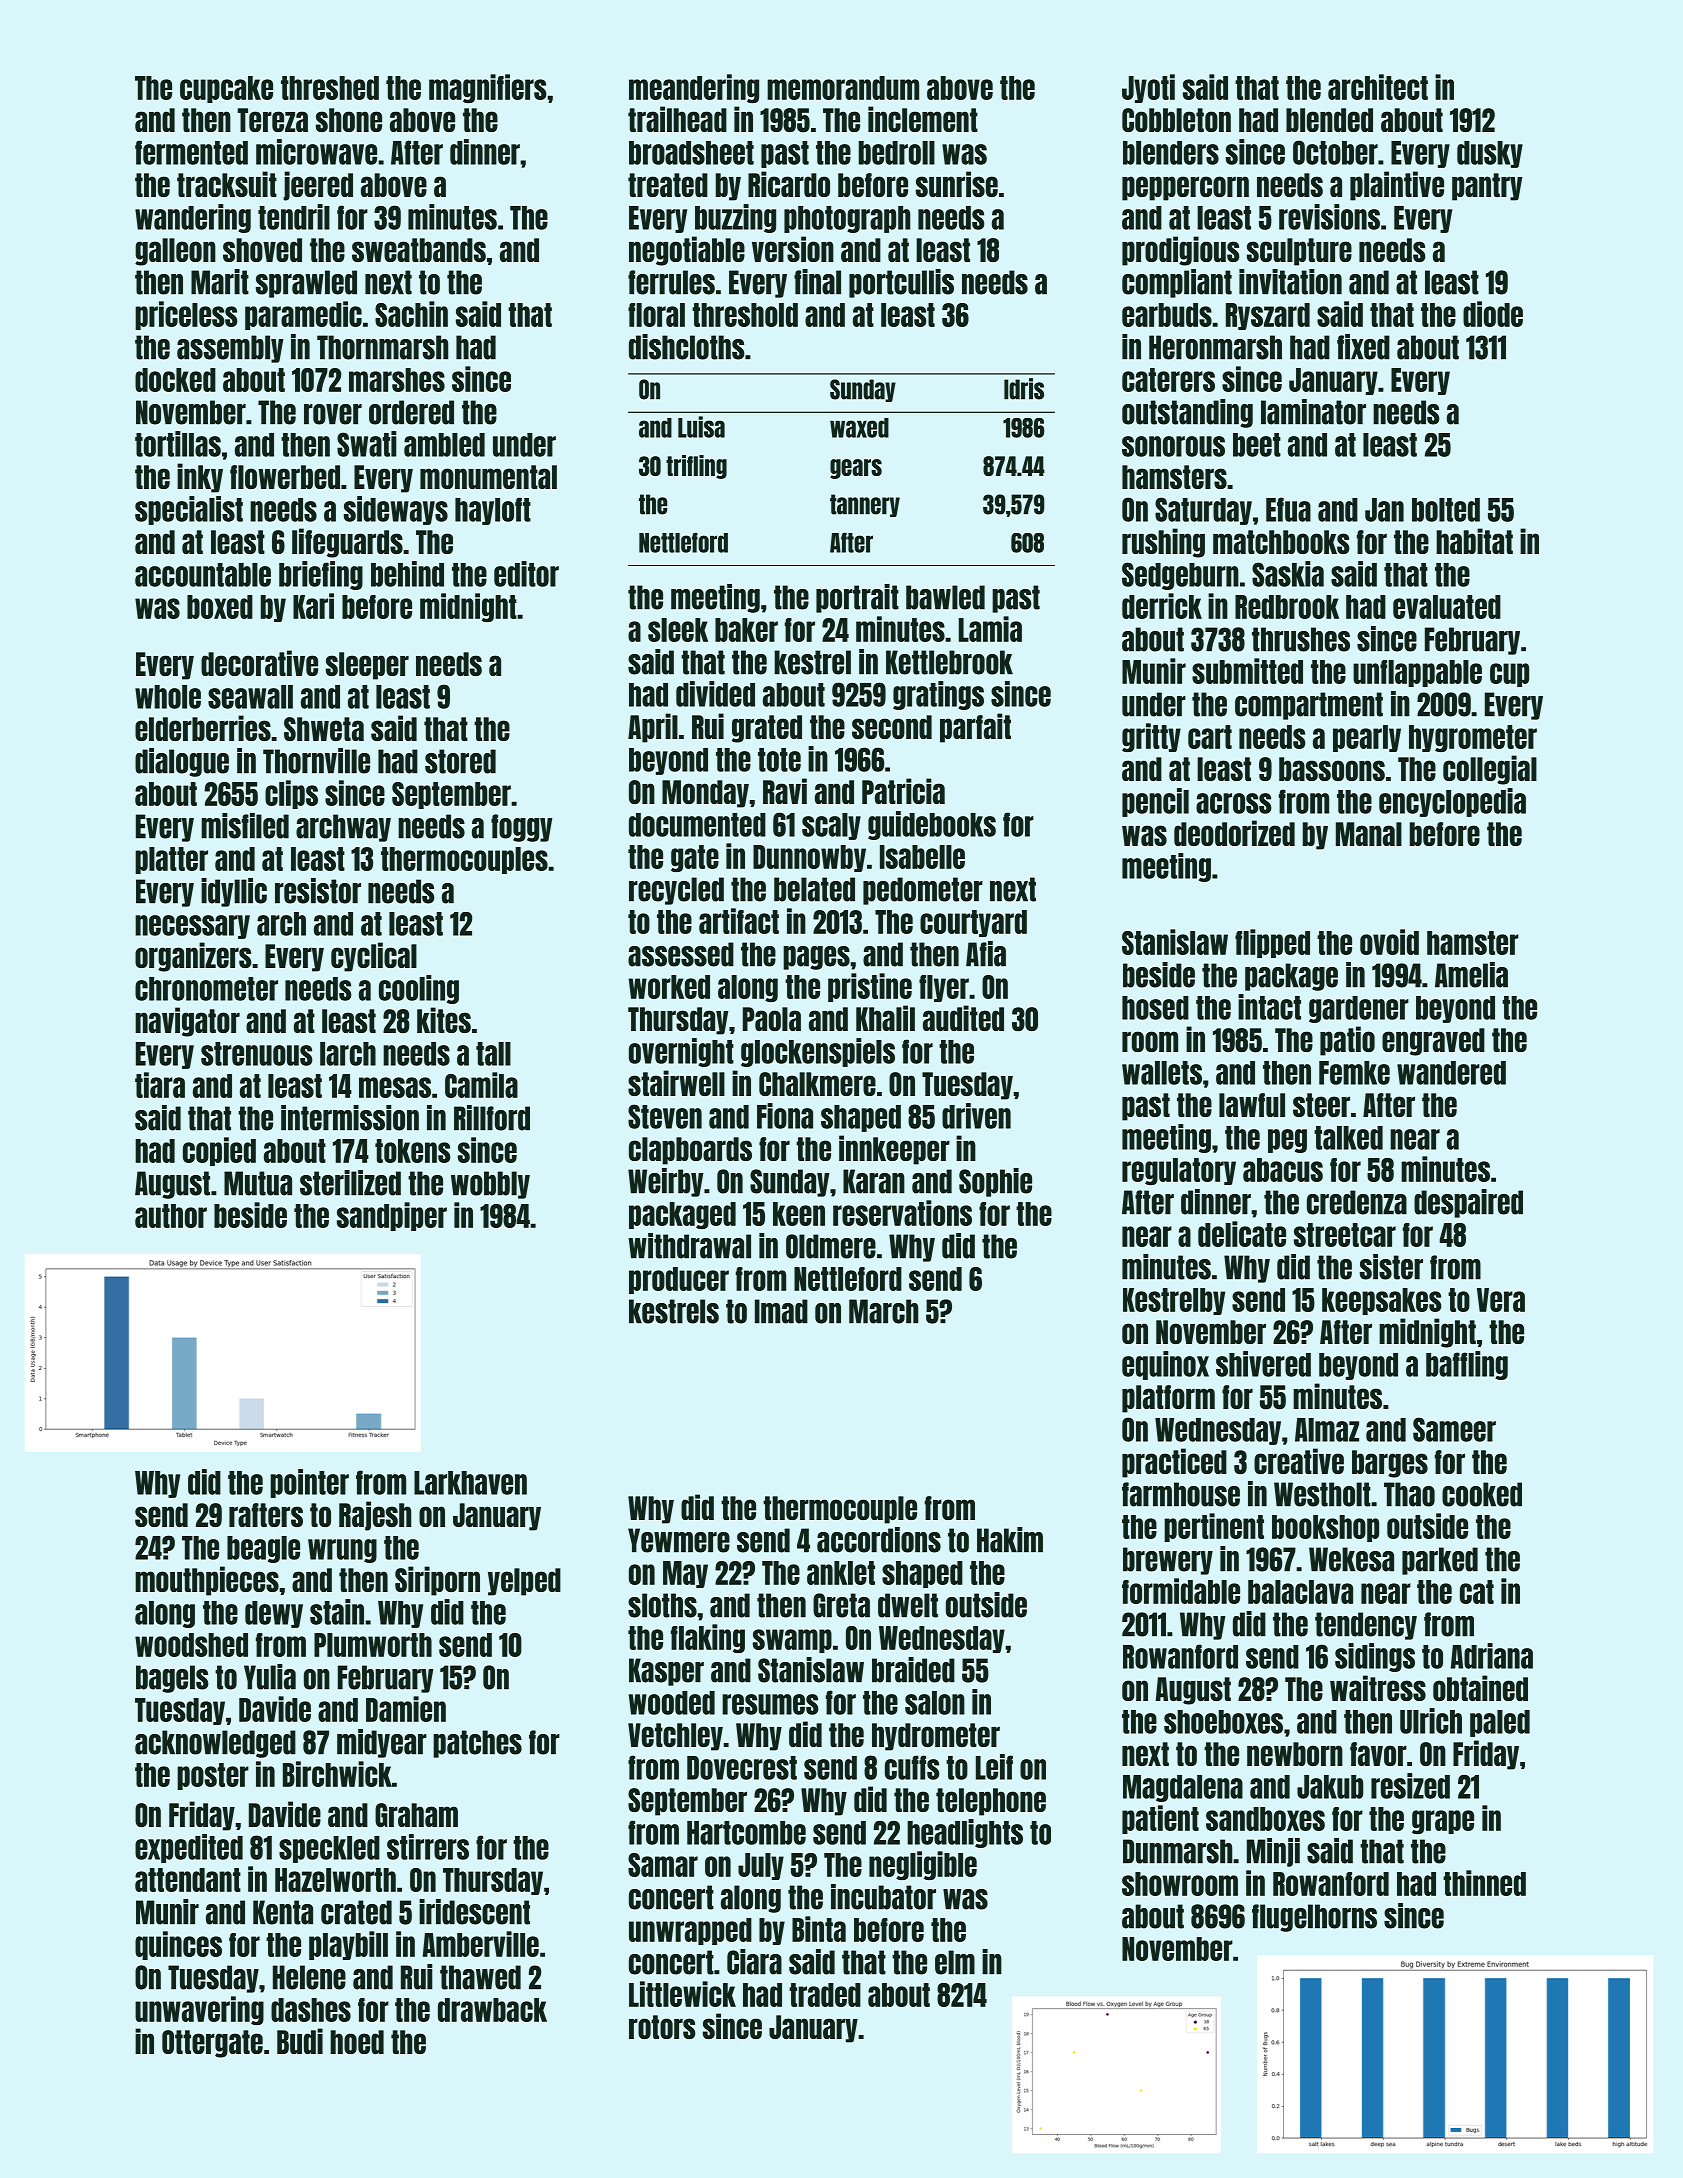  I want to click on Budi, so click(300, 2041).
